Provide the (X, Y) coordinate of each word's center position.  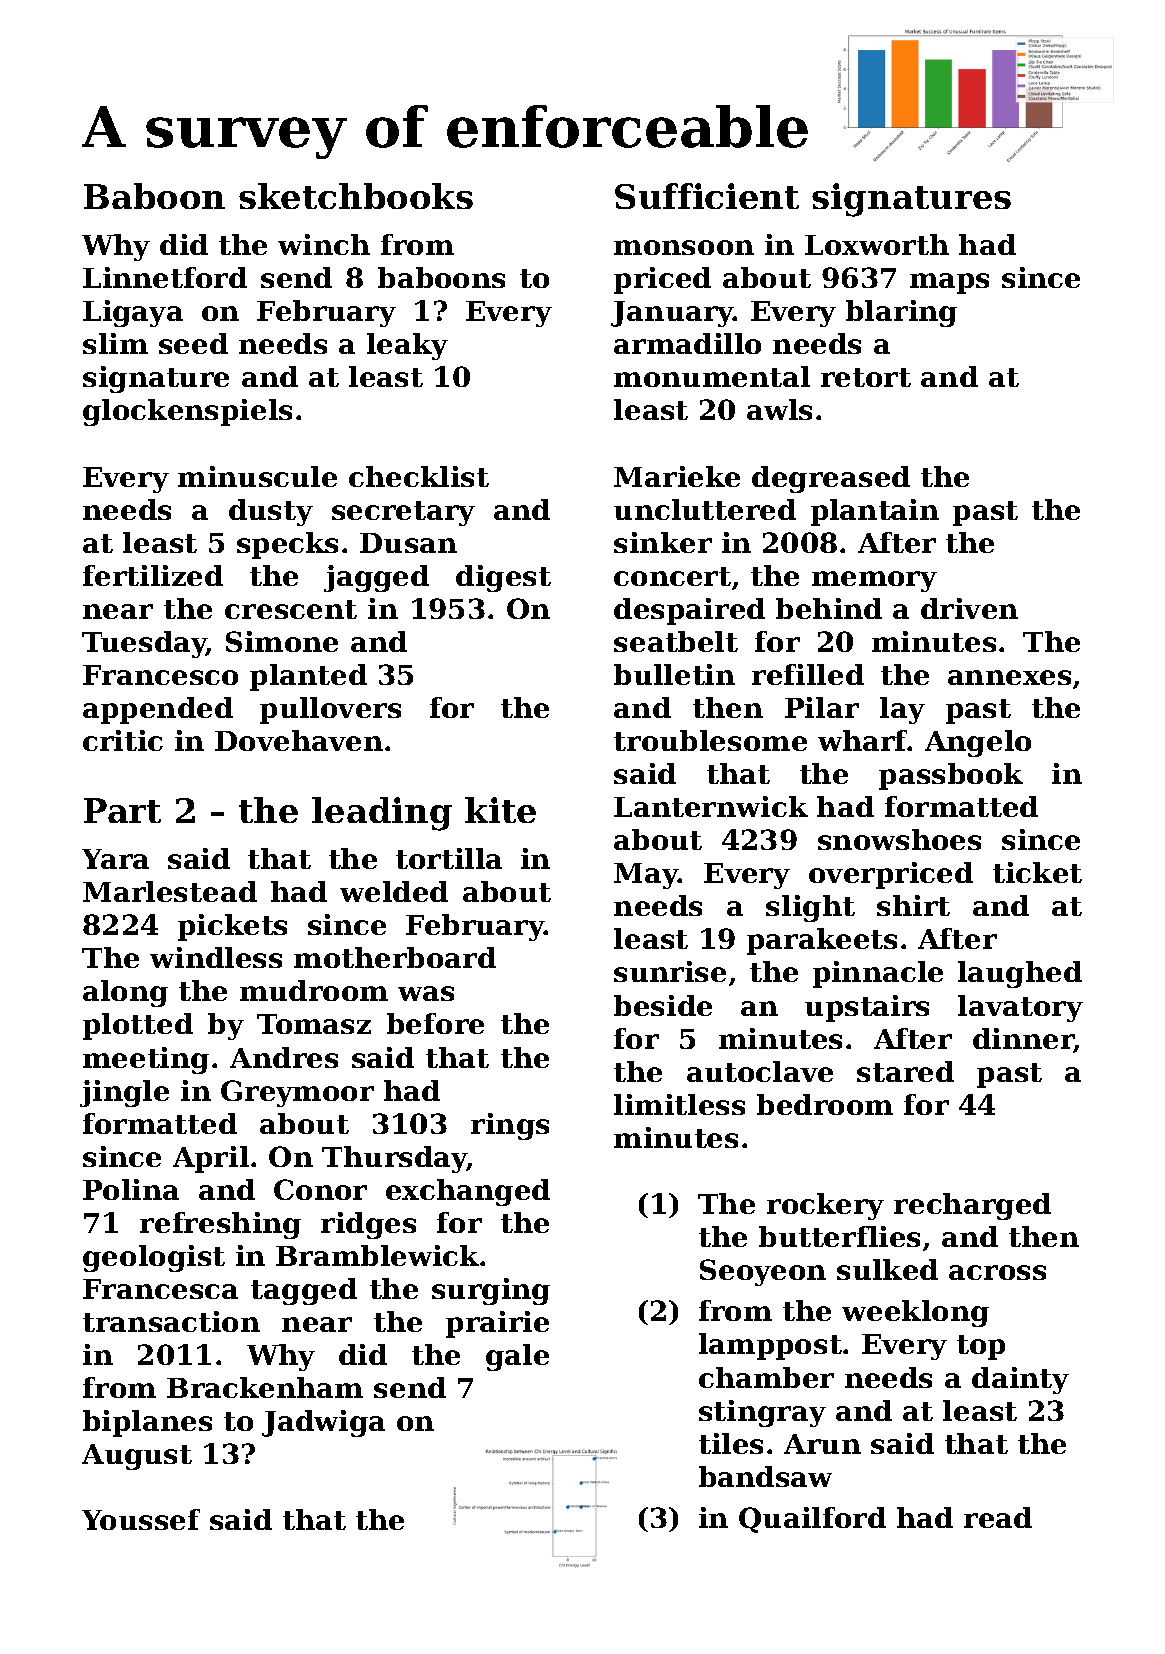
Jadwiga (323, 1423)
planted (308, 677)
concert (672, 576)
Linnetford (165, 277)
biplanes (147, 1423)
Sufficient (707, 196)
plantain (875, 512)
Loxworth (877, 244)
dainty (1020, 1380)
